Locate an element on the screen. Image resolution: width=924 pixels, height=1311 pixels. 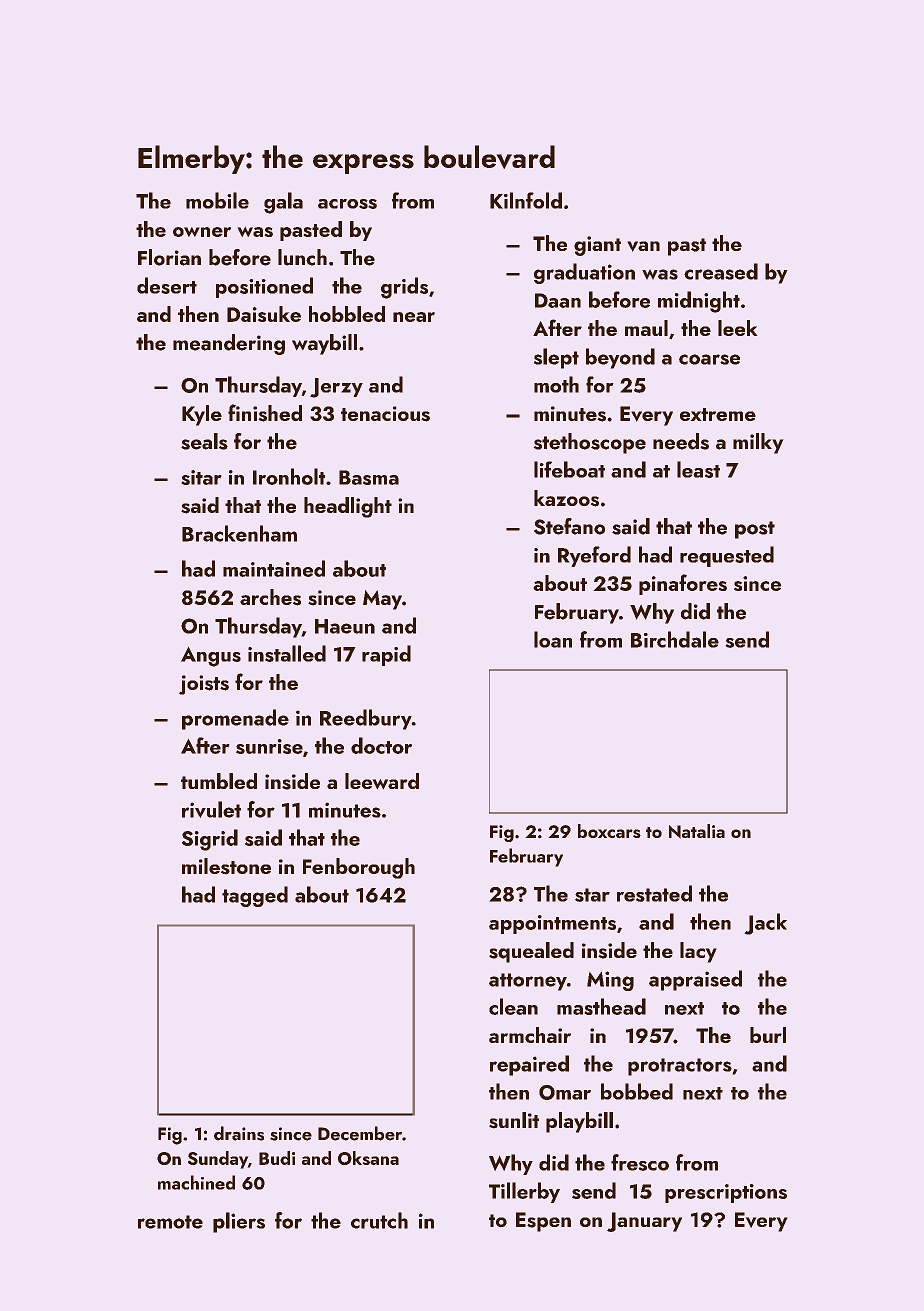
promenade is located at coordinates (235, 719).
